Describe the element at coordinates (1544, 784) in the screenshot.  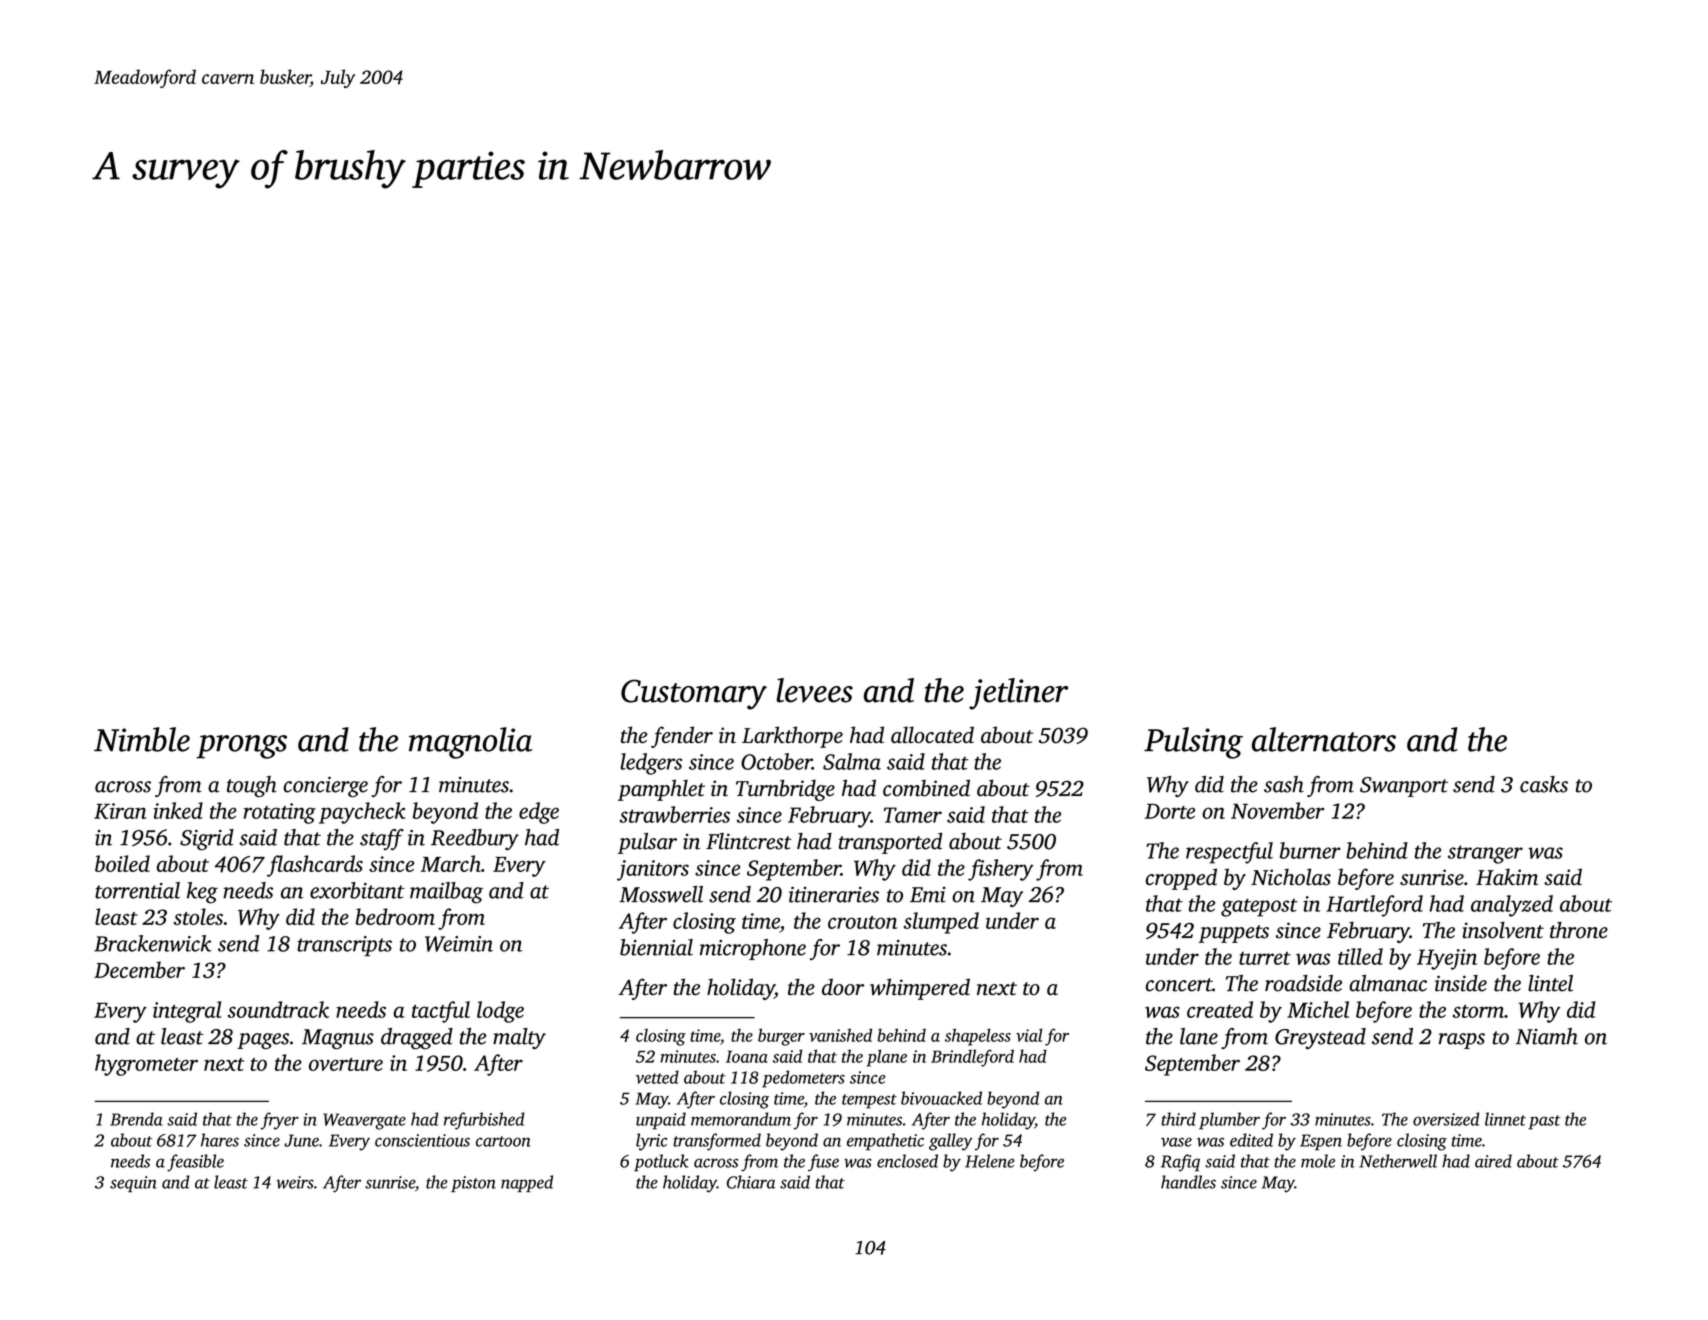
I see `casks` at that location.
